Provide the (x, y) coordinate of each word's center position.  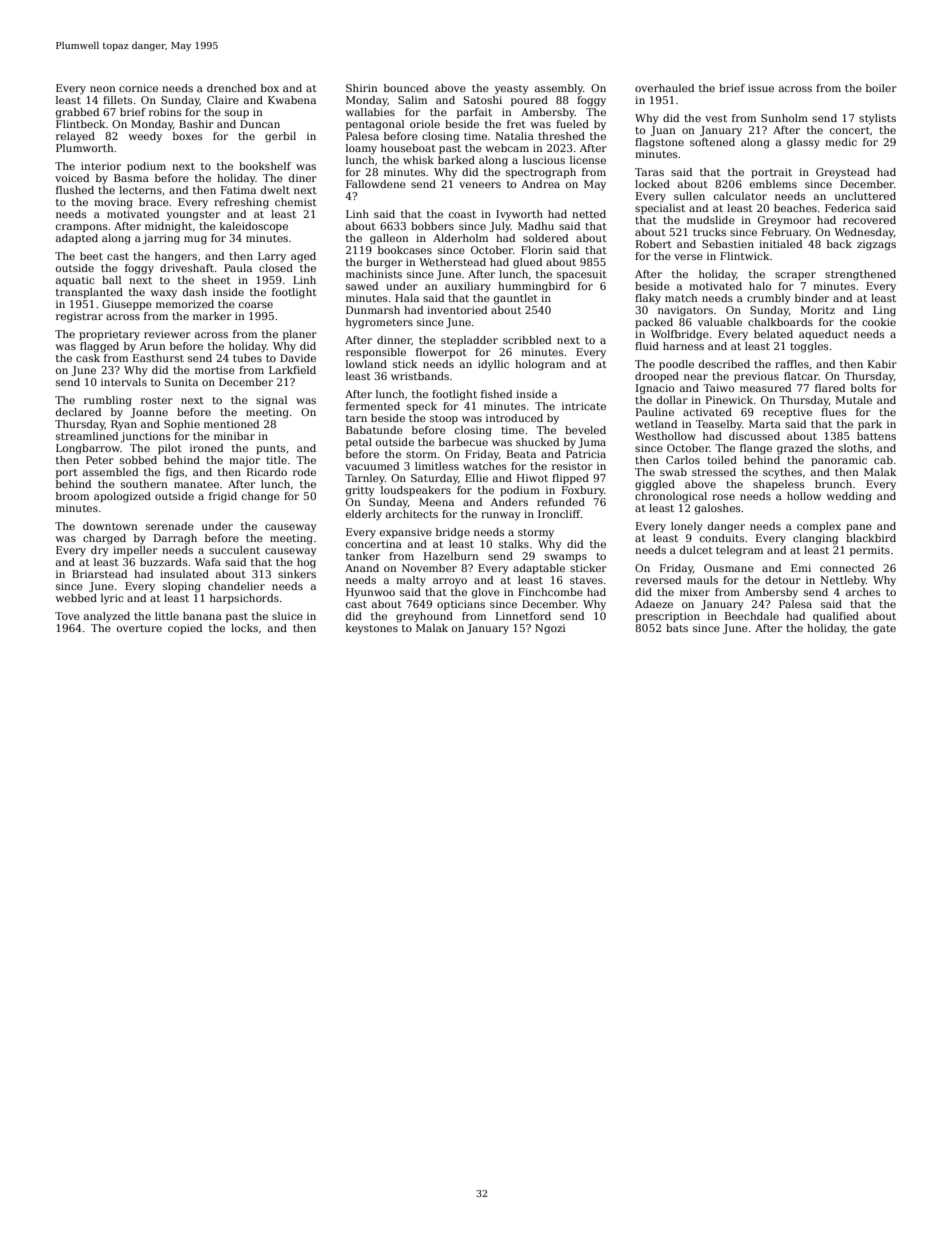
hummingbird (534, 287)
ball (111, 280)
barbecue (463, 442)
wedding (849, 497)
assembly (559, 89)
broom (72, 496)
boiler (881, 88)
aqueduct (823, 335)
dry (100, 551)
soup (237, 114)
